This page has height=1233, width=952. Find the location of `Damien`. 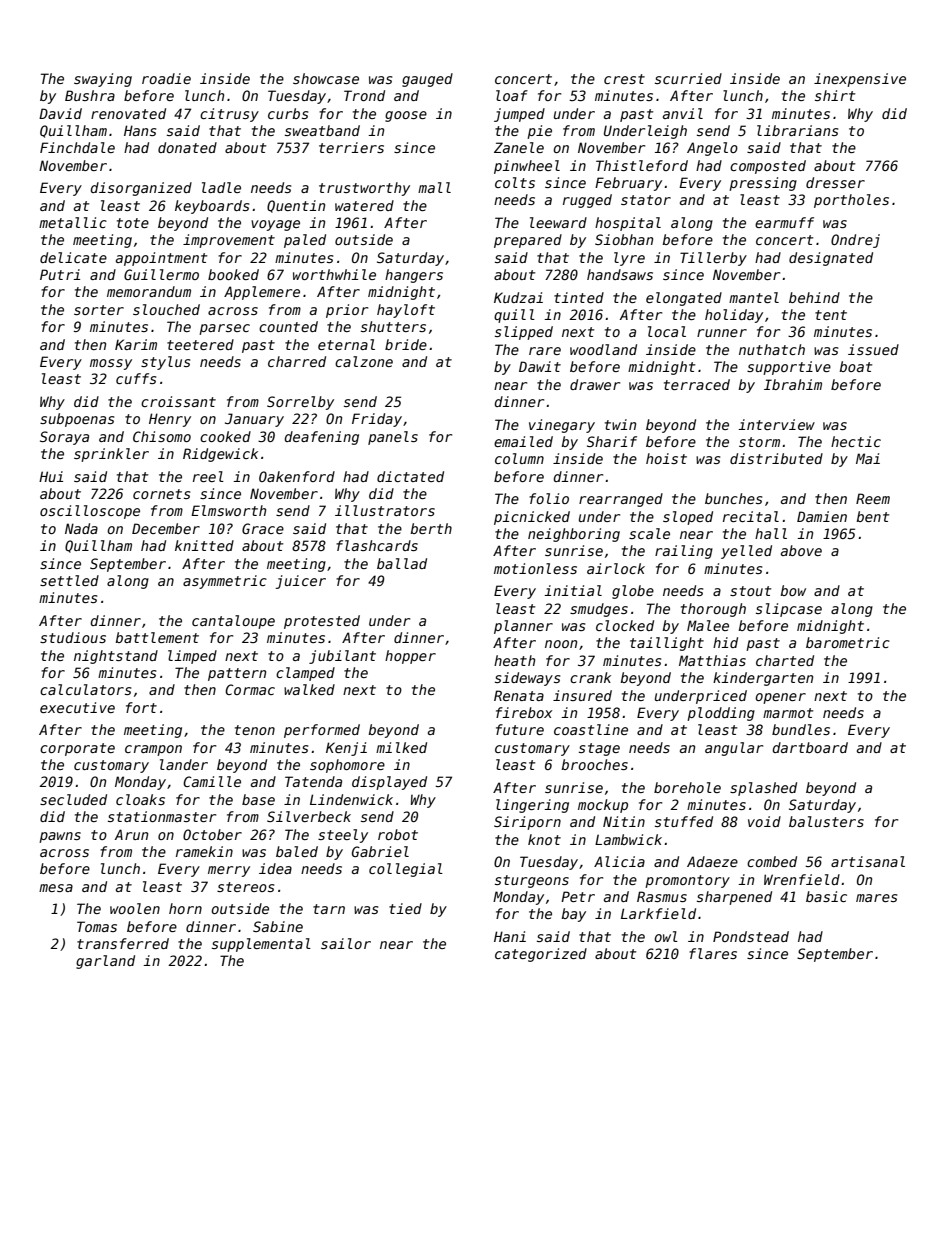

Damien is located at coordinates (822, 516).
